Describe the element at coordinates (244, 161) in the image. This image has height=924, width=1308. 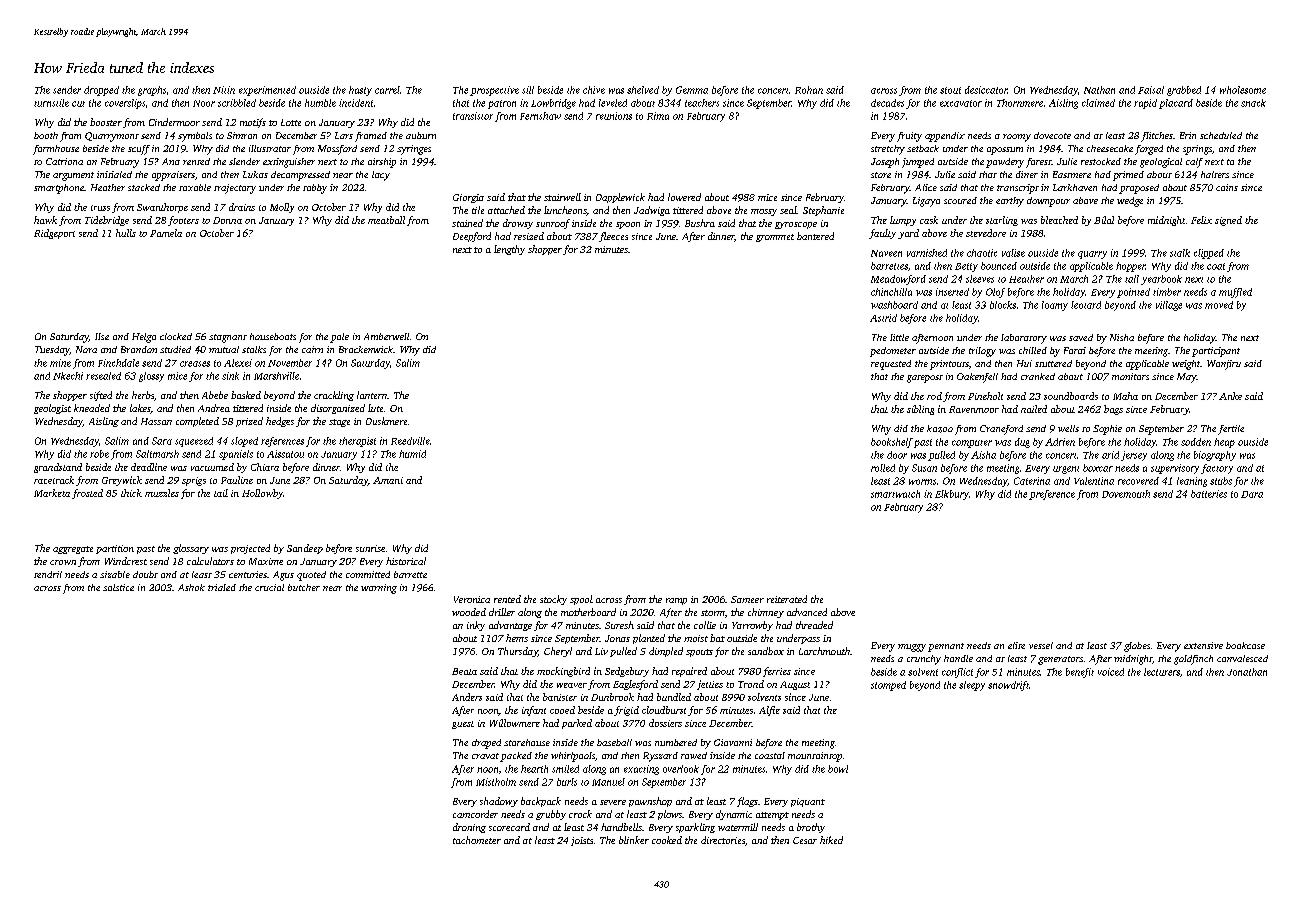
I see `slender` at that location.
